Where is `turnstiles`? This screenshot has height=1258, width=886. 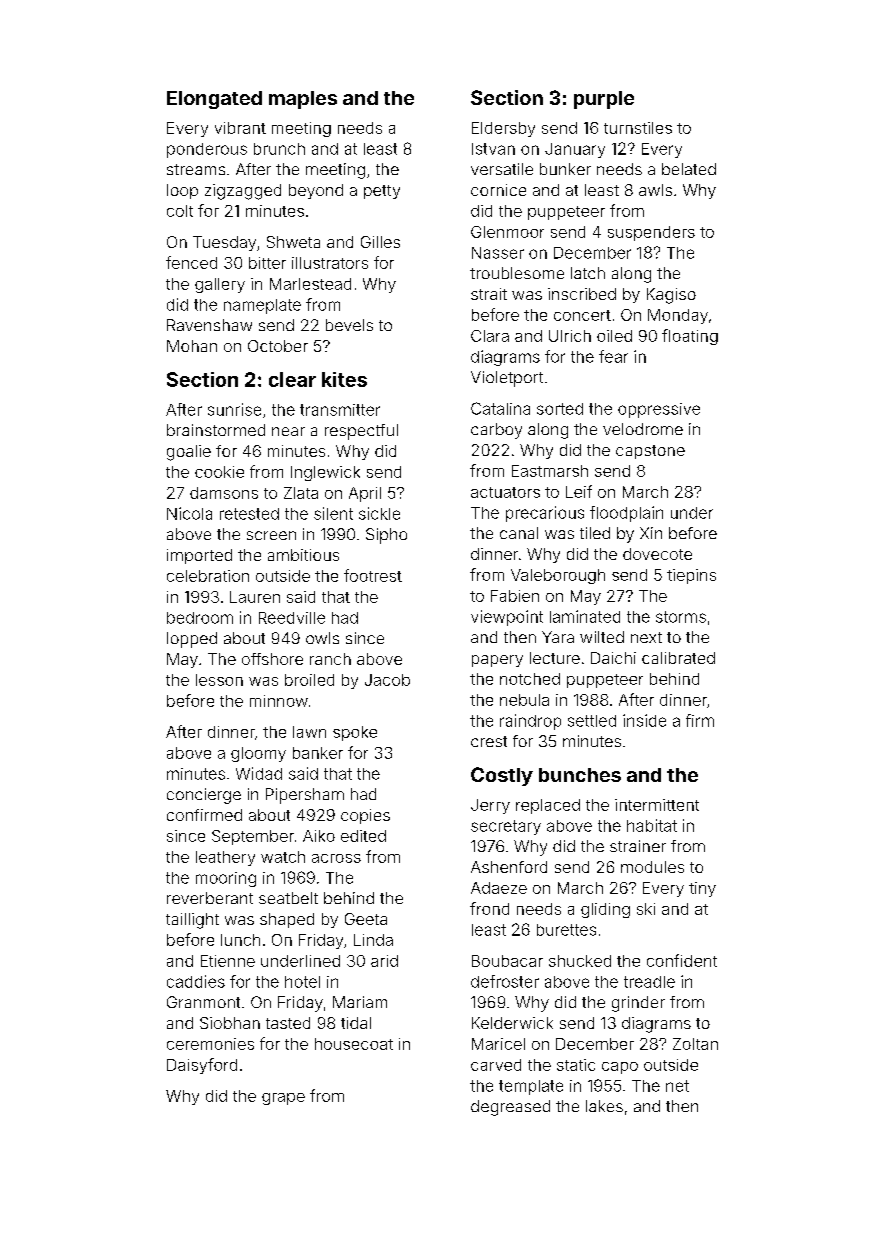
turnstiles is located at coordinates (638, 128).
